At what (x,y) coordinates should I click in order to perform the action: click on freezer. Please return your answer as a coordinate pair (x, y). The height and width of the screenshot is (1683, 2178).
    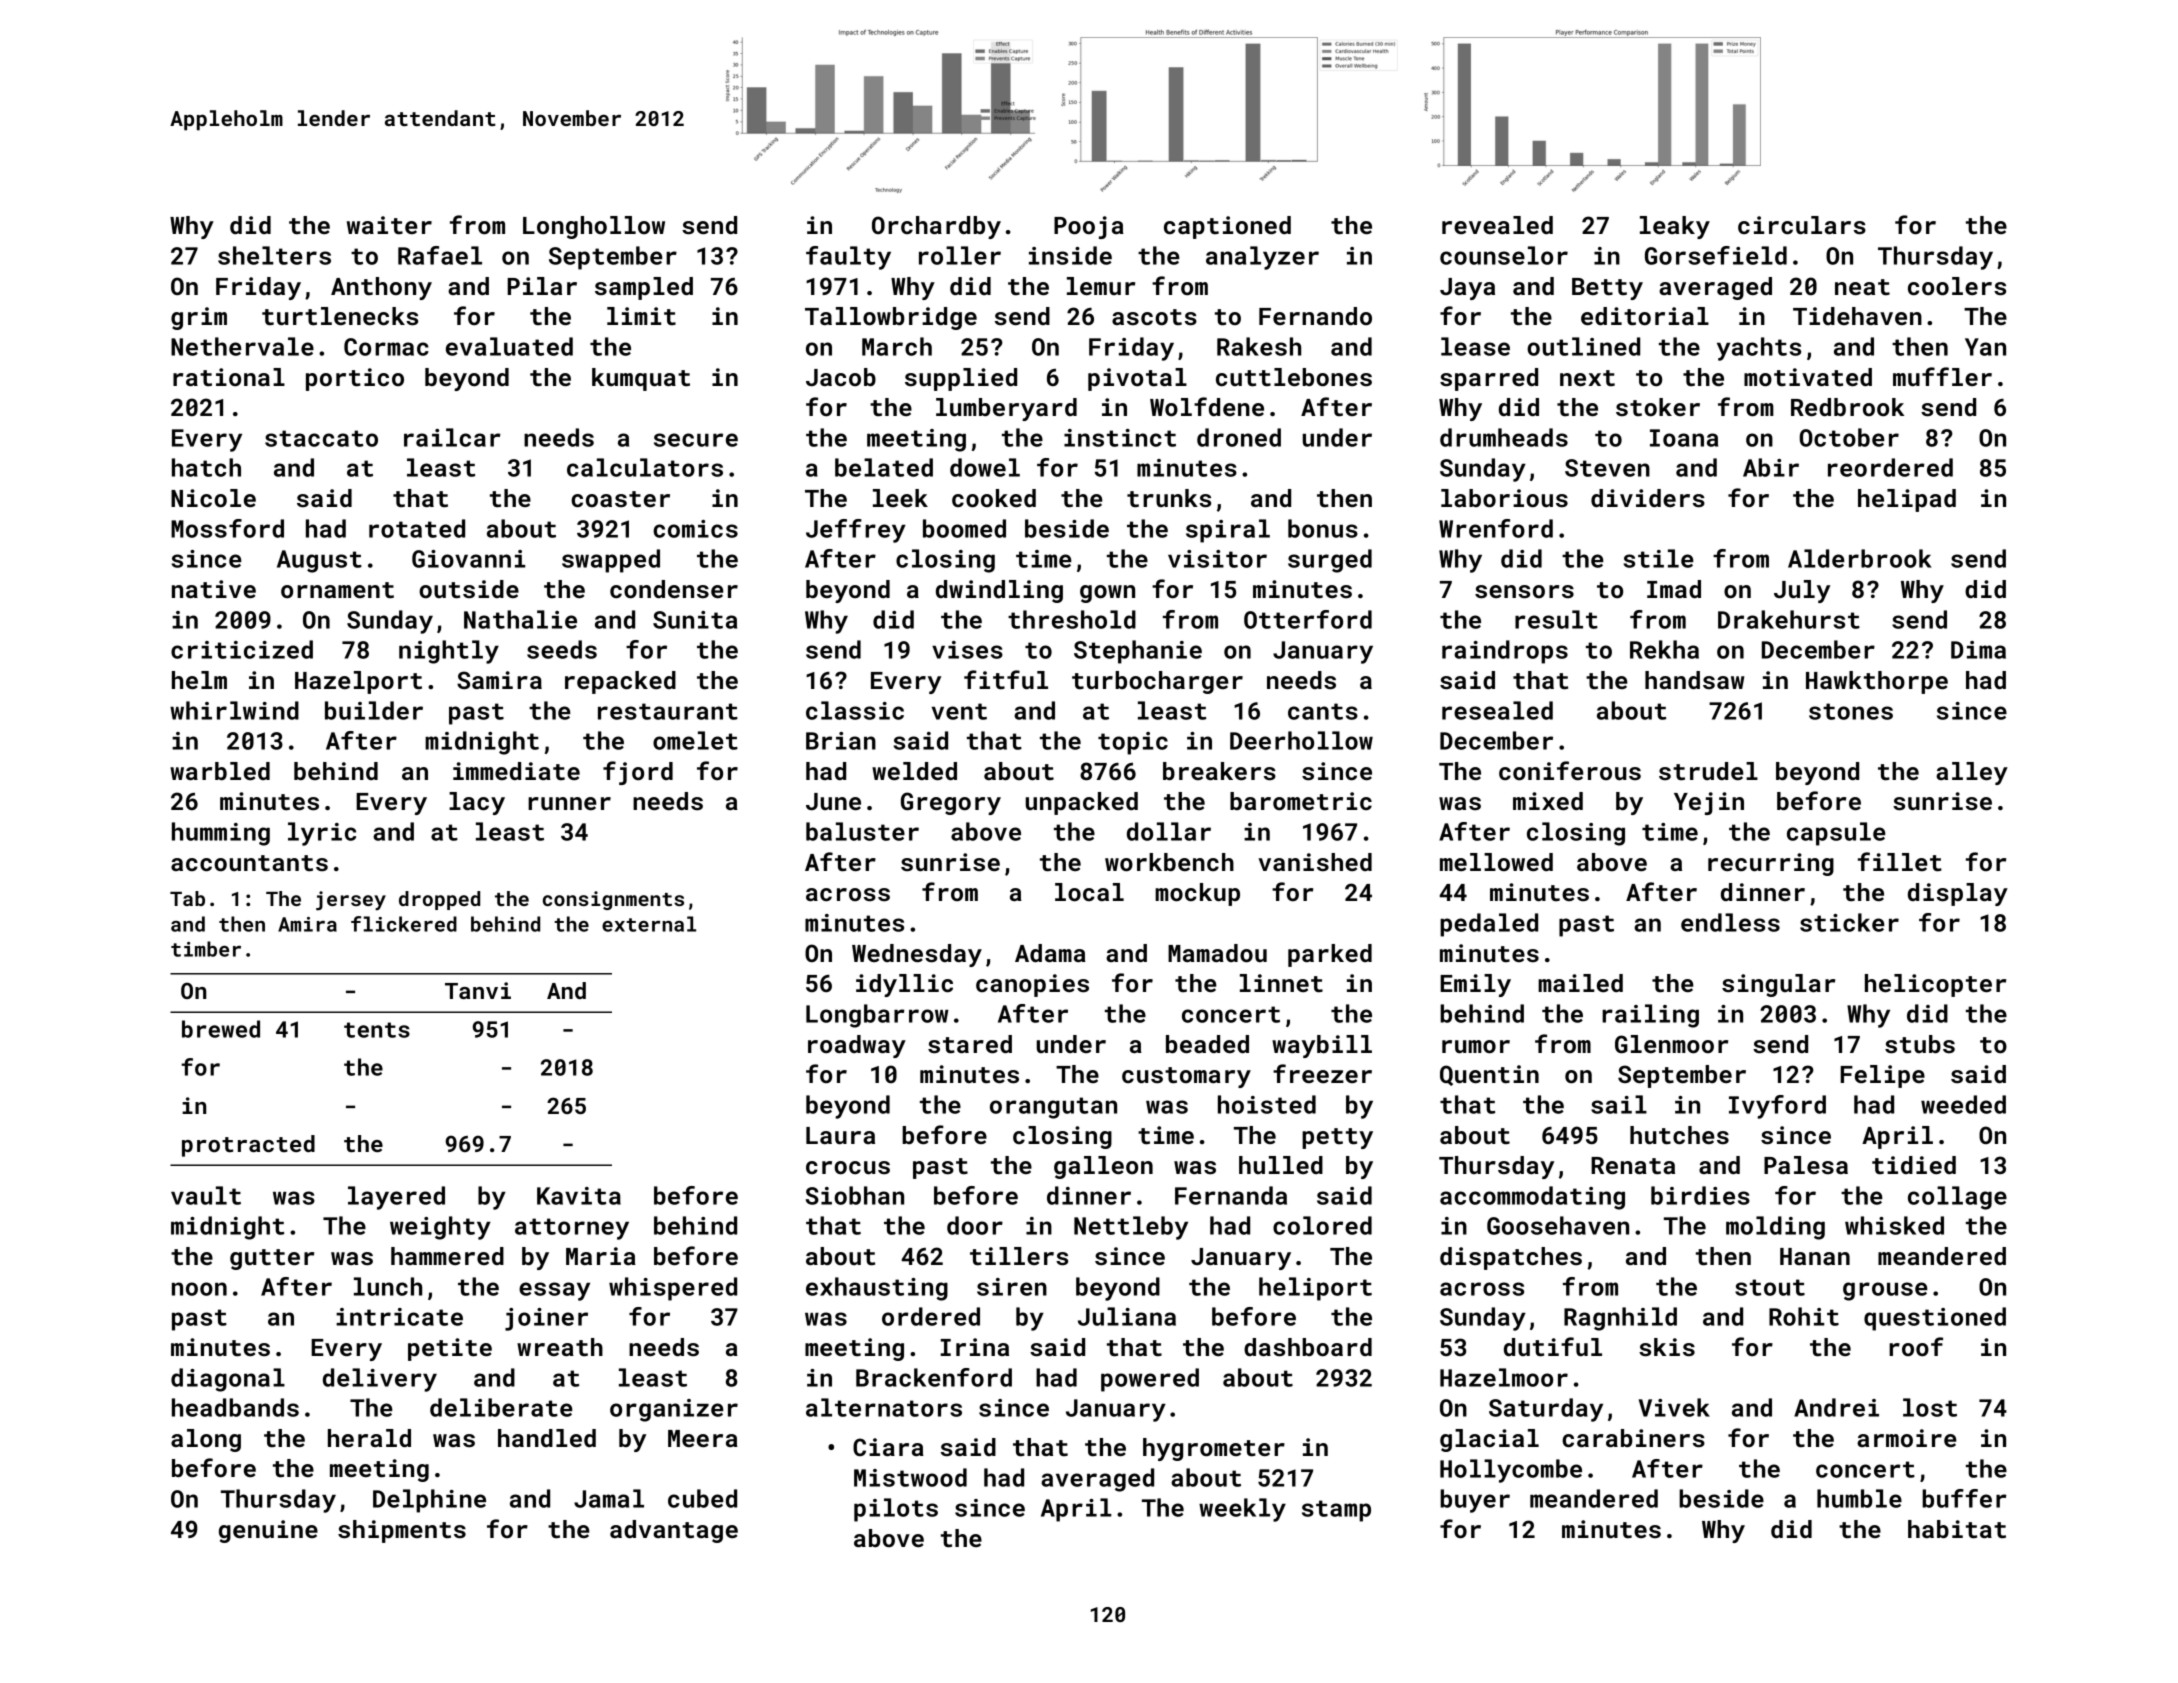
    Looking at the image, I should click on (1322, 1073).
